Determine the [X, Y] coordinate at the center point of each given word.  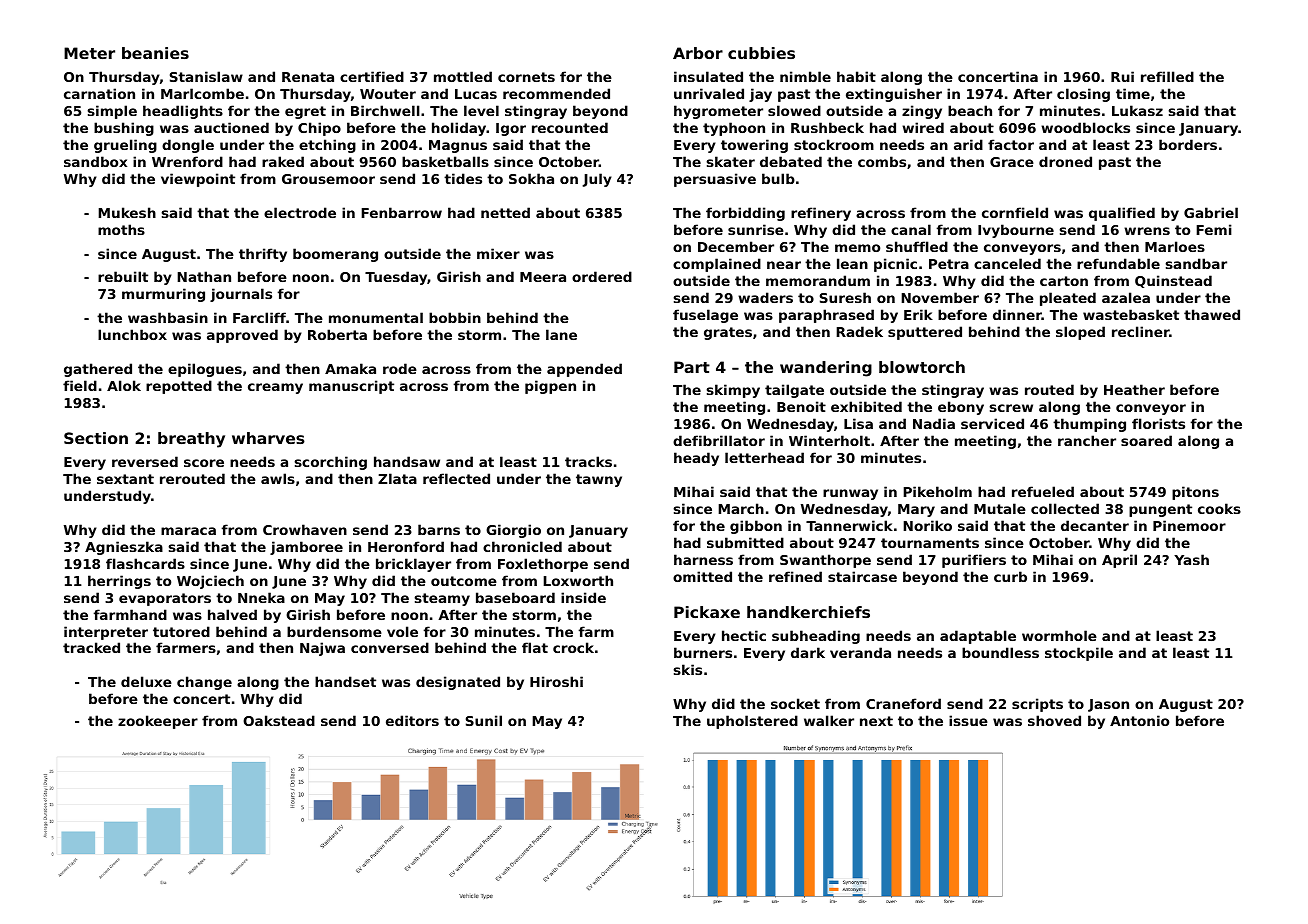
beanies [155, 53]
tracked [91, 647]
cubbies [761, 53]
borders [1188, 144]
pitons [1195, 493]
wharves [268, 438]
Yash [1191, 559]
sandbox [95, 161]
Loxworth [578, 580]
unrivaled [709, 93]
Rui [1122, 76]
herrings [119, 582]
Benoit [801, 406]
